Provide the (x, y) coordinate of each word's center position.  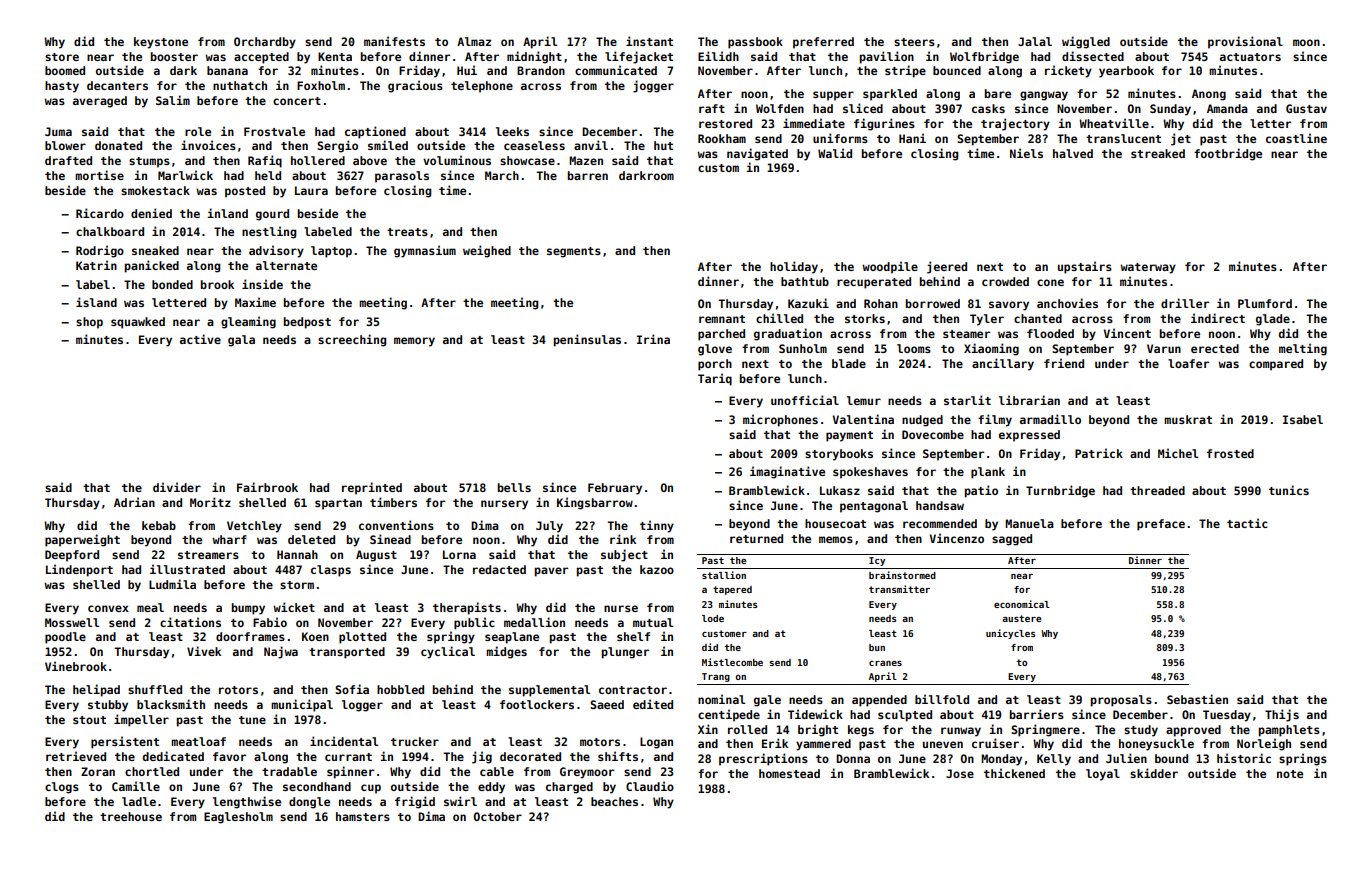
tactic (1247, 523)
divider (177, 487)
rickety (1068, 71)
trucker (415, 741)
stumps (149, 162)
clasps (331, 571)
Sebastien (1197, 699)
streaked (1158, 153)
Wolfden (780, 108)
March (502, 175)
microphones (780, 420)
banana (227, 70)
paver (551, 572)
